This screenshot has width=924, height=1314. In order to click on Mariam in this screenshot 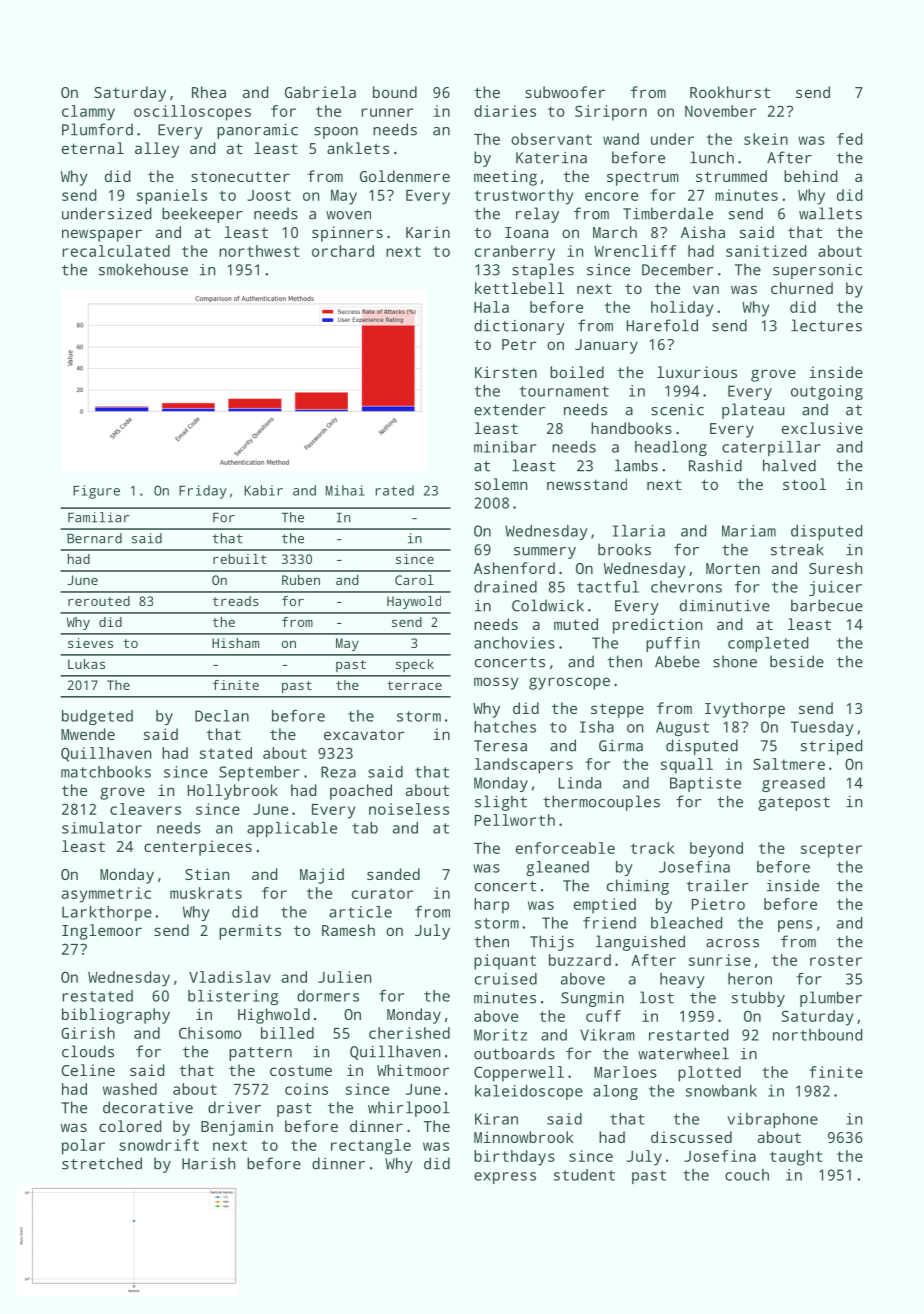, I will do `click(749, 531)`.
